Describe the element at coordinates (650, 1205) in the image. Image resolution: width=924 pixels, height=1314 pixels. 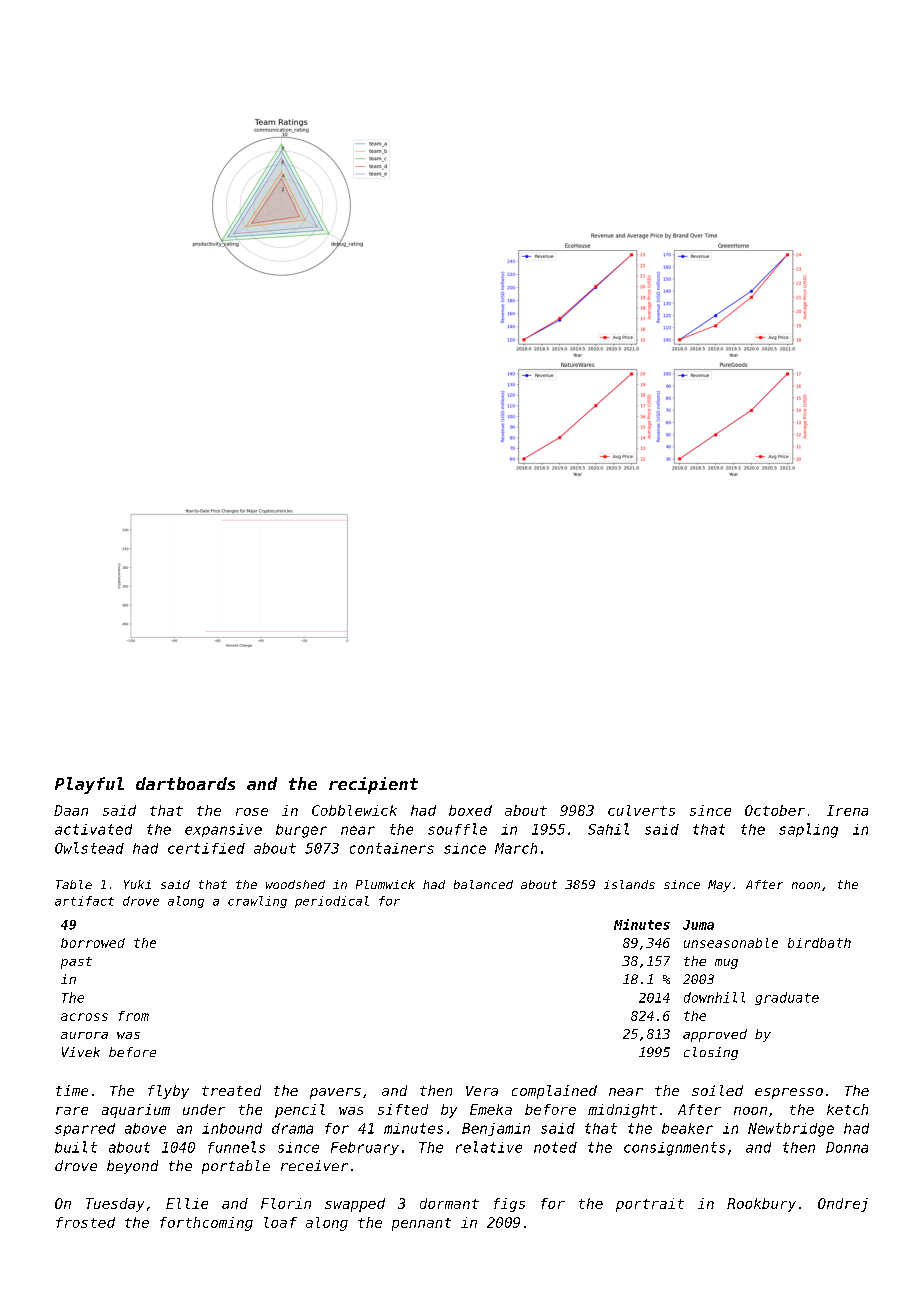
I see `portrait` at that location.
